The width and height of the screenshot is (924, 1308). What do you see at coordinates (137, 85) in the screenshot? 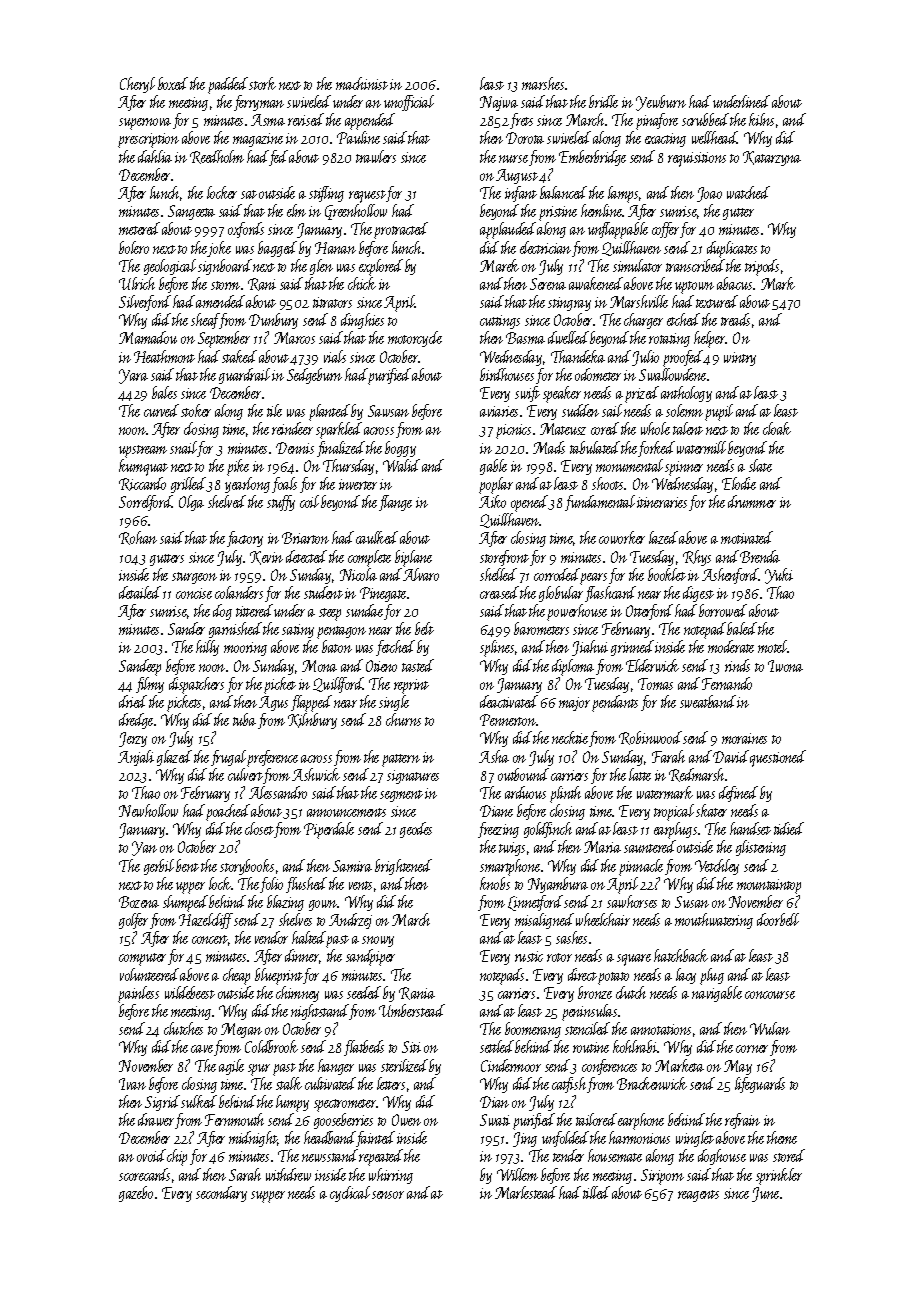
I see `Cheryl` at bounding box center [137, 85].
